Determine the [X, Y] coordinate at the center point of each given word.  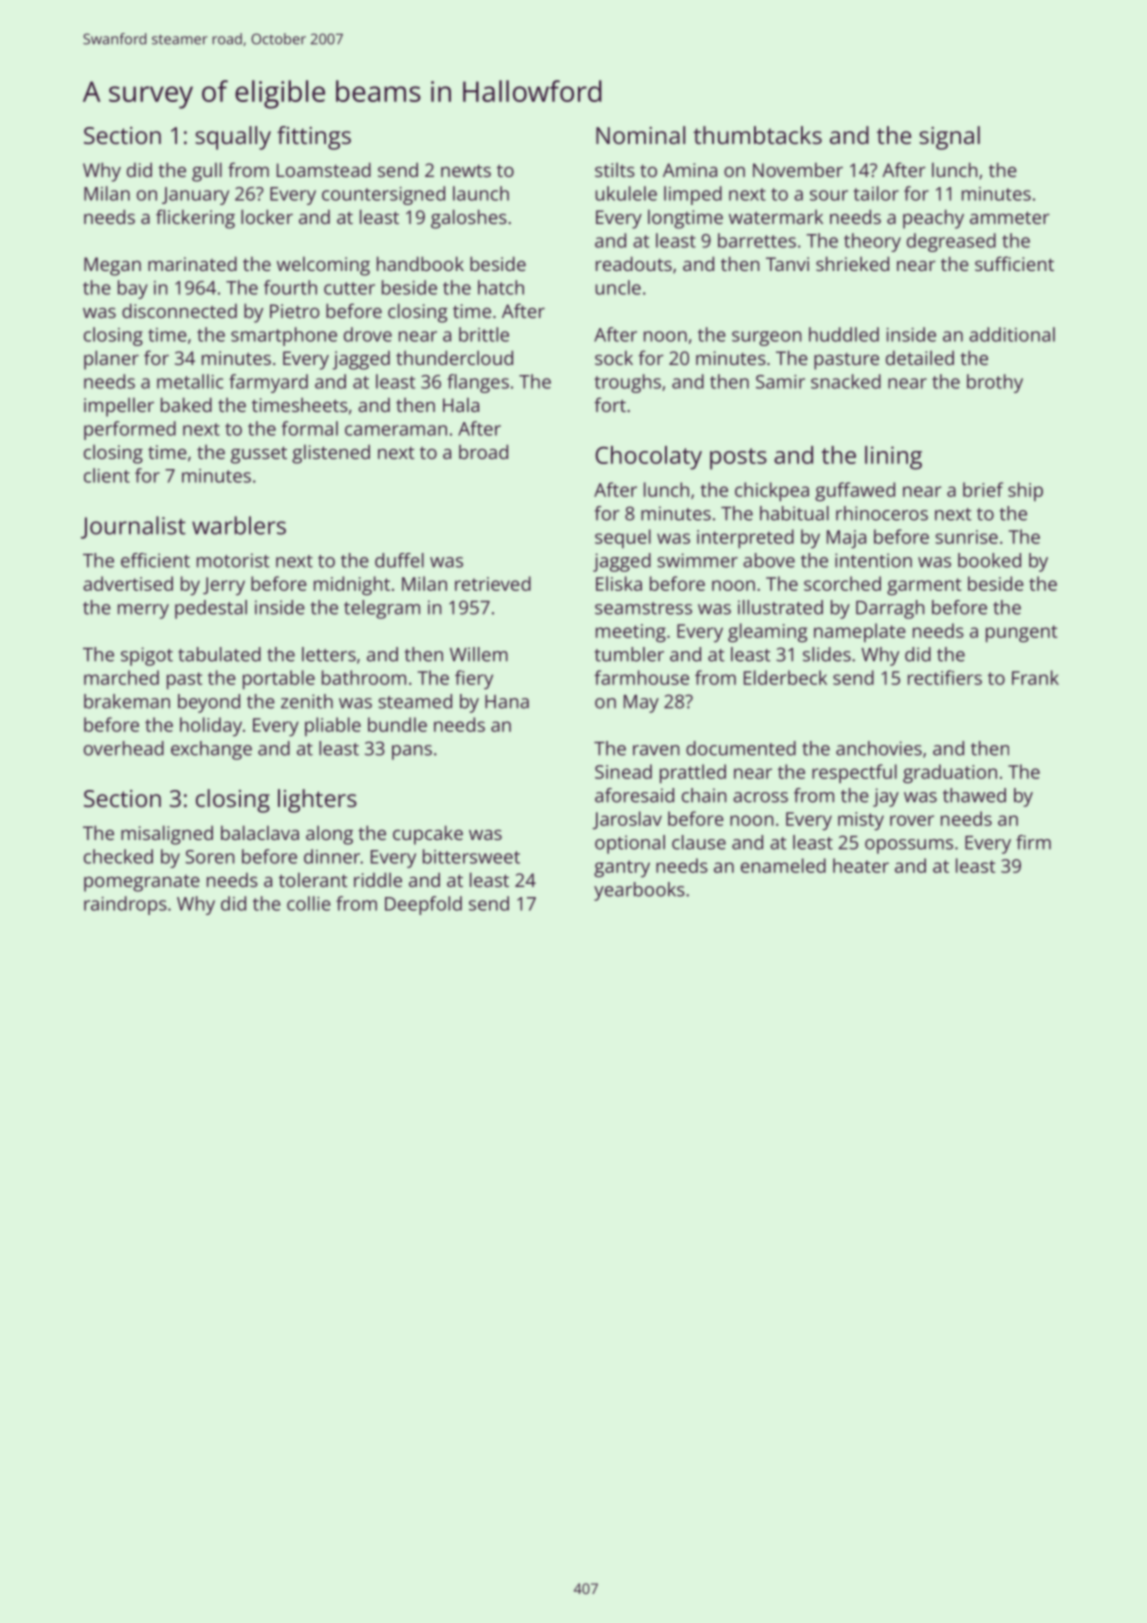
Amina [690, 170]
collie [309, 903]
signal [949, 138]
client [107, 475]
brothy [995, 383]
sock [614, 357]
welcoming [323, 266]
